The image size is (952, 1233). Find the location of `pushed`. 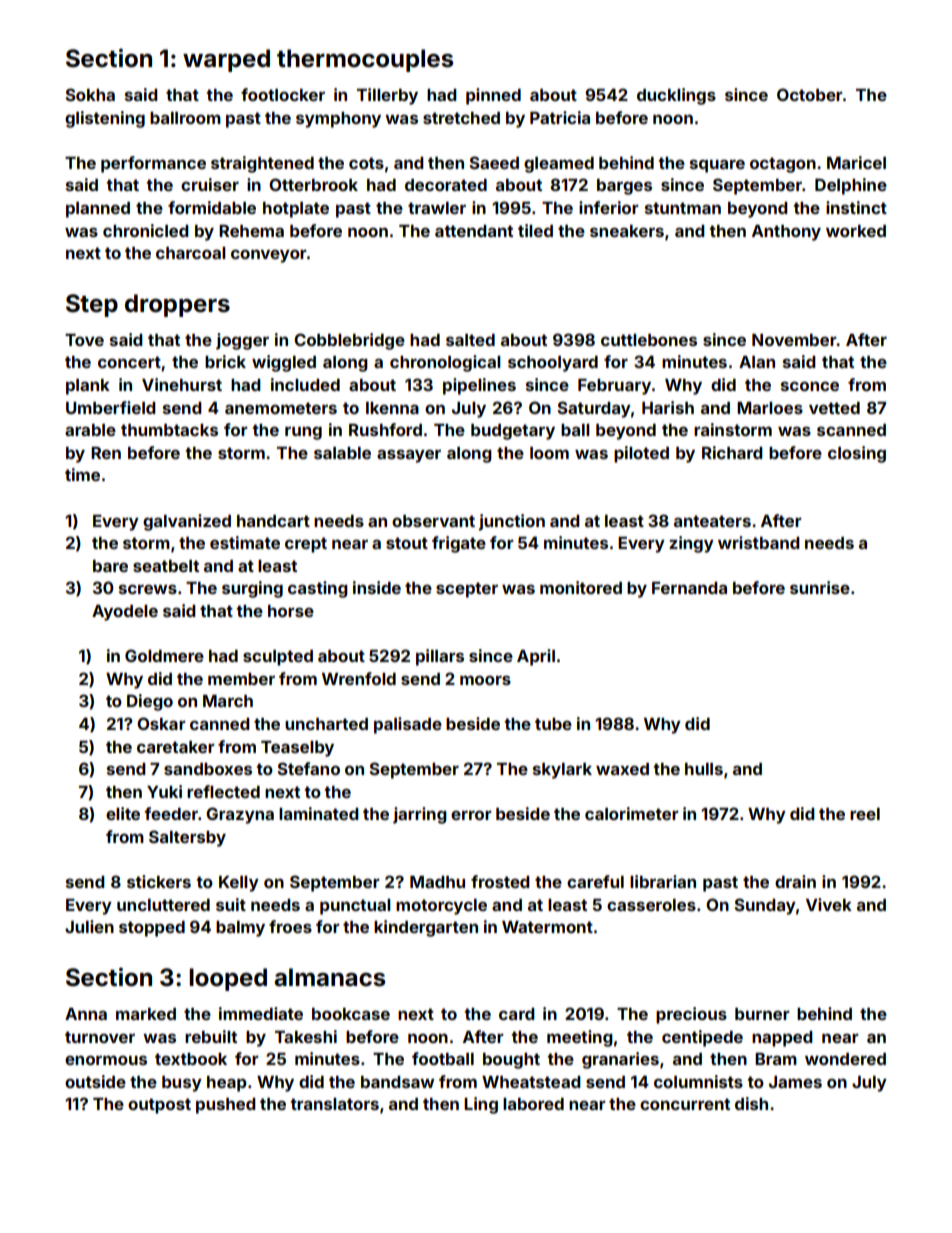

pushed is located at coordinates (226, 1106).
